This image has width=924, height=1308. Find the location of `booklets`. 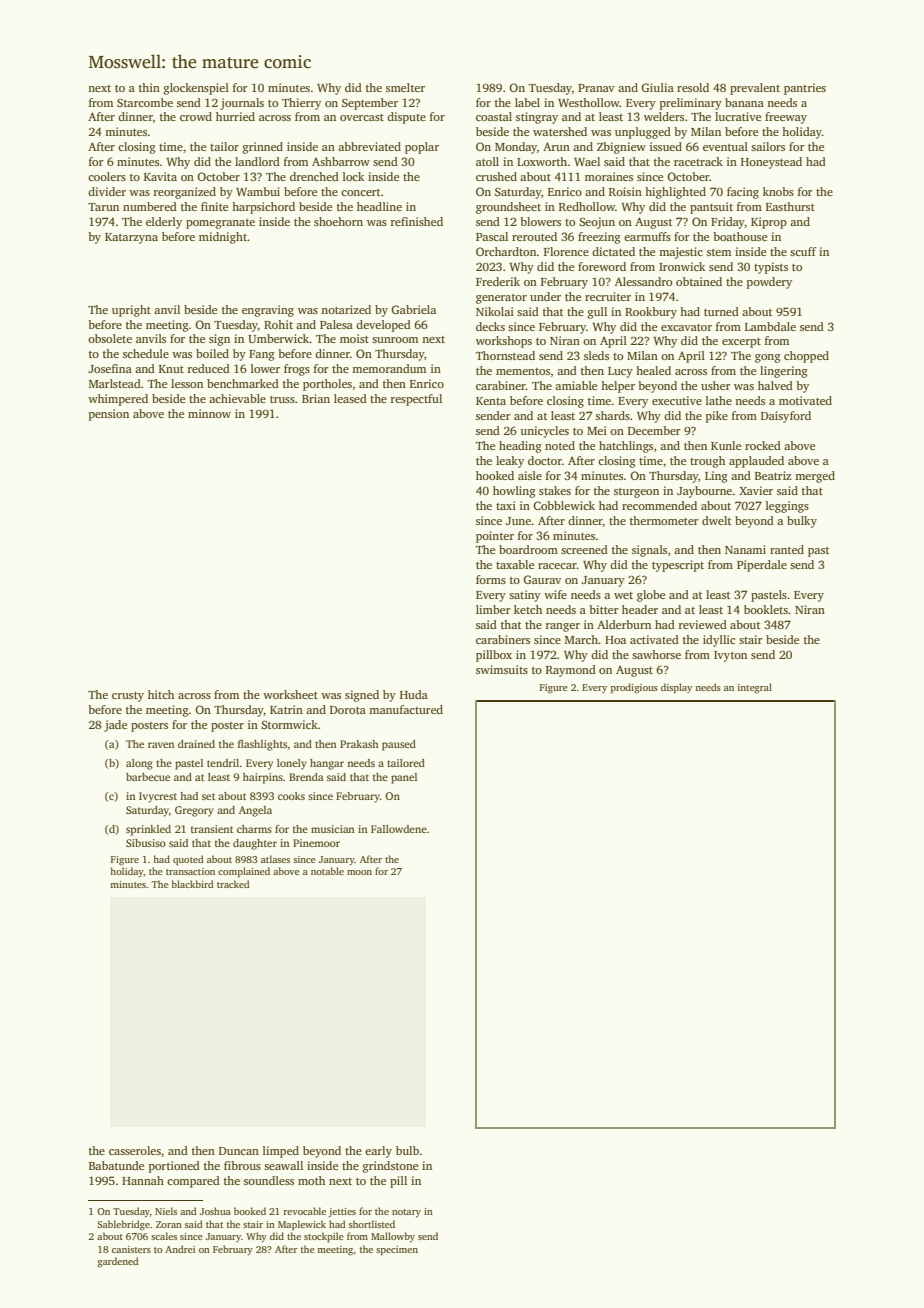

booklets is located at coordinates (766, 609).
